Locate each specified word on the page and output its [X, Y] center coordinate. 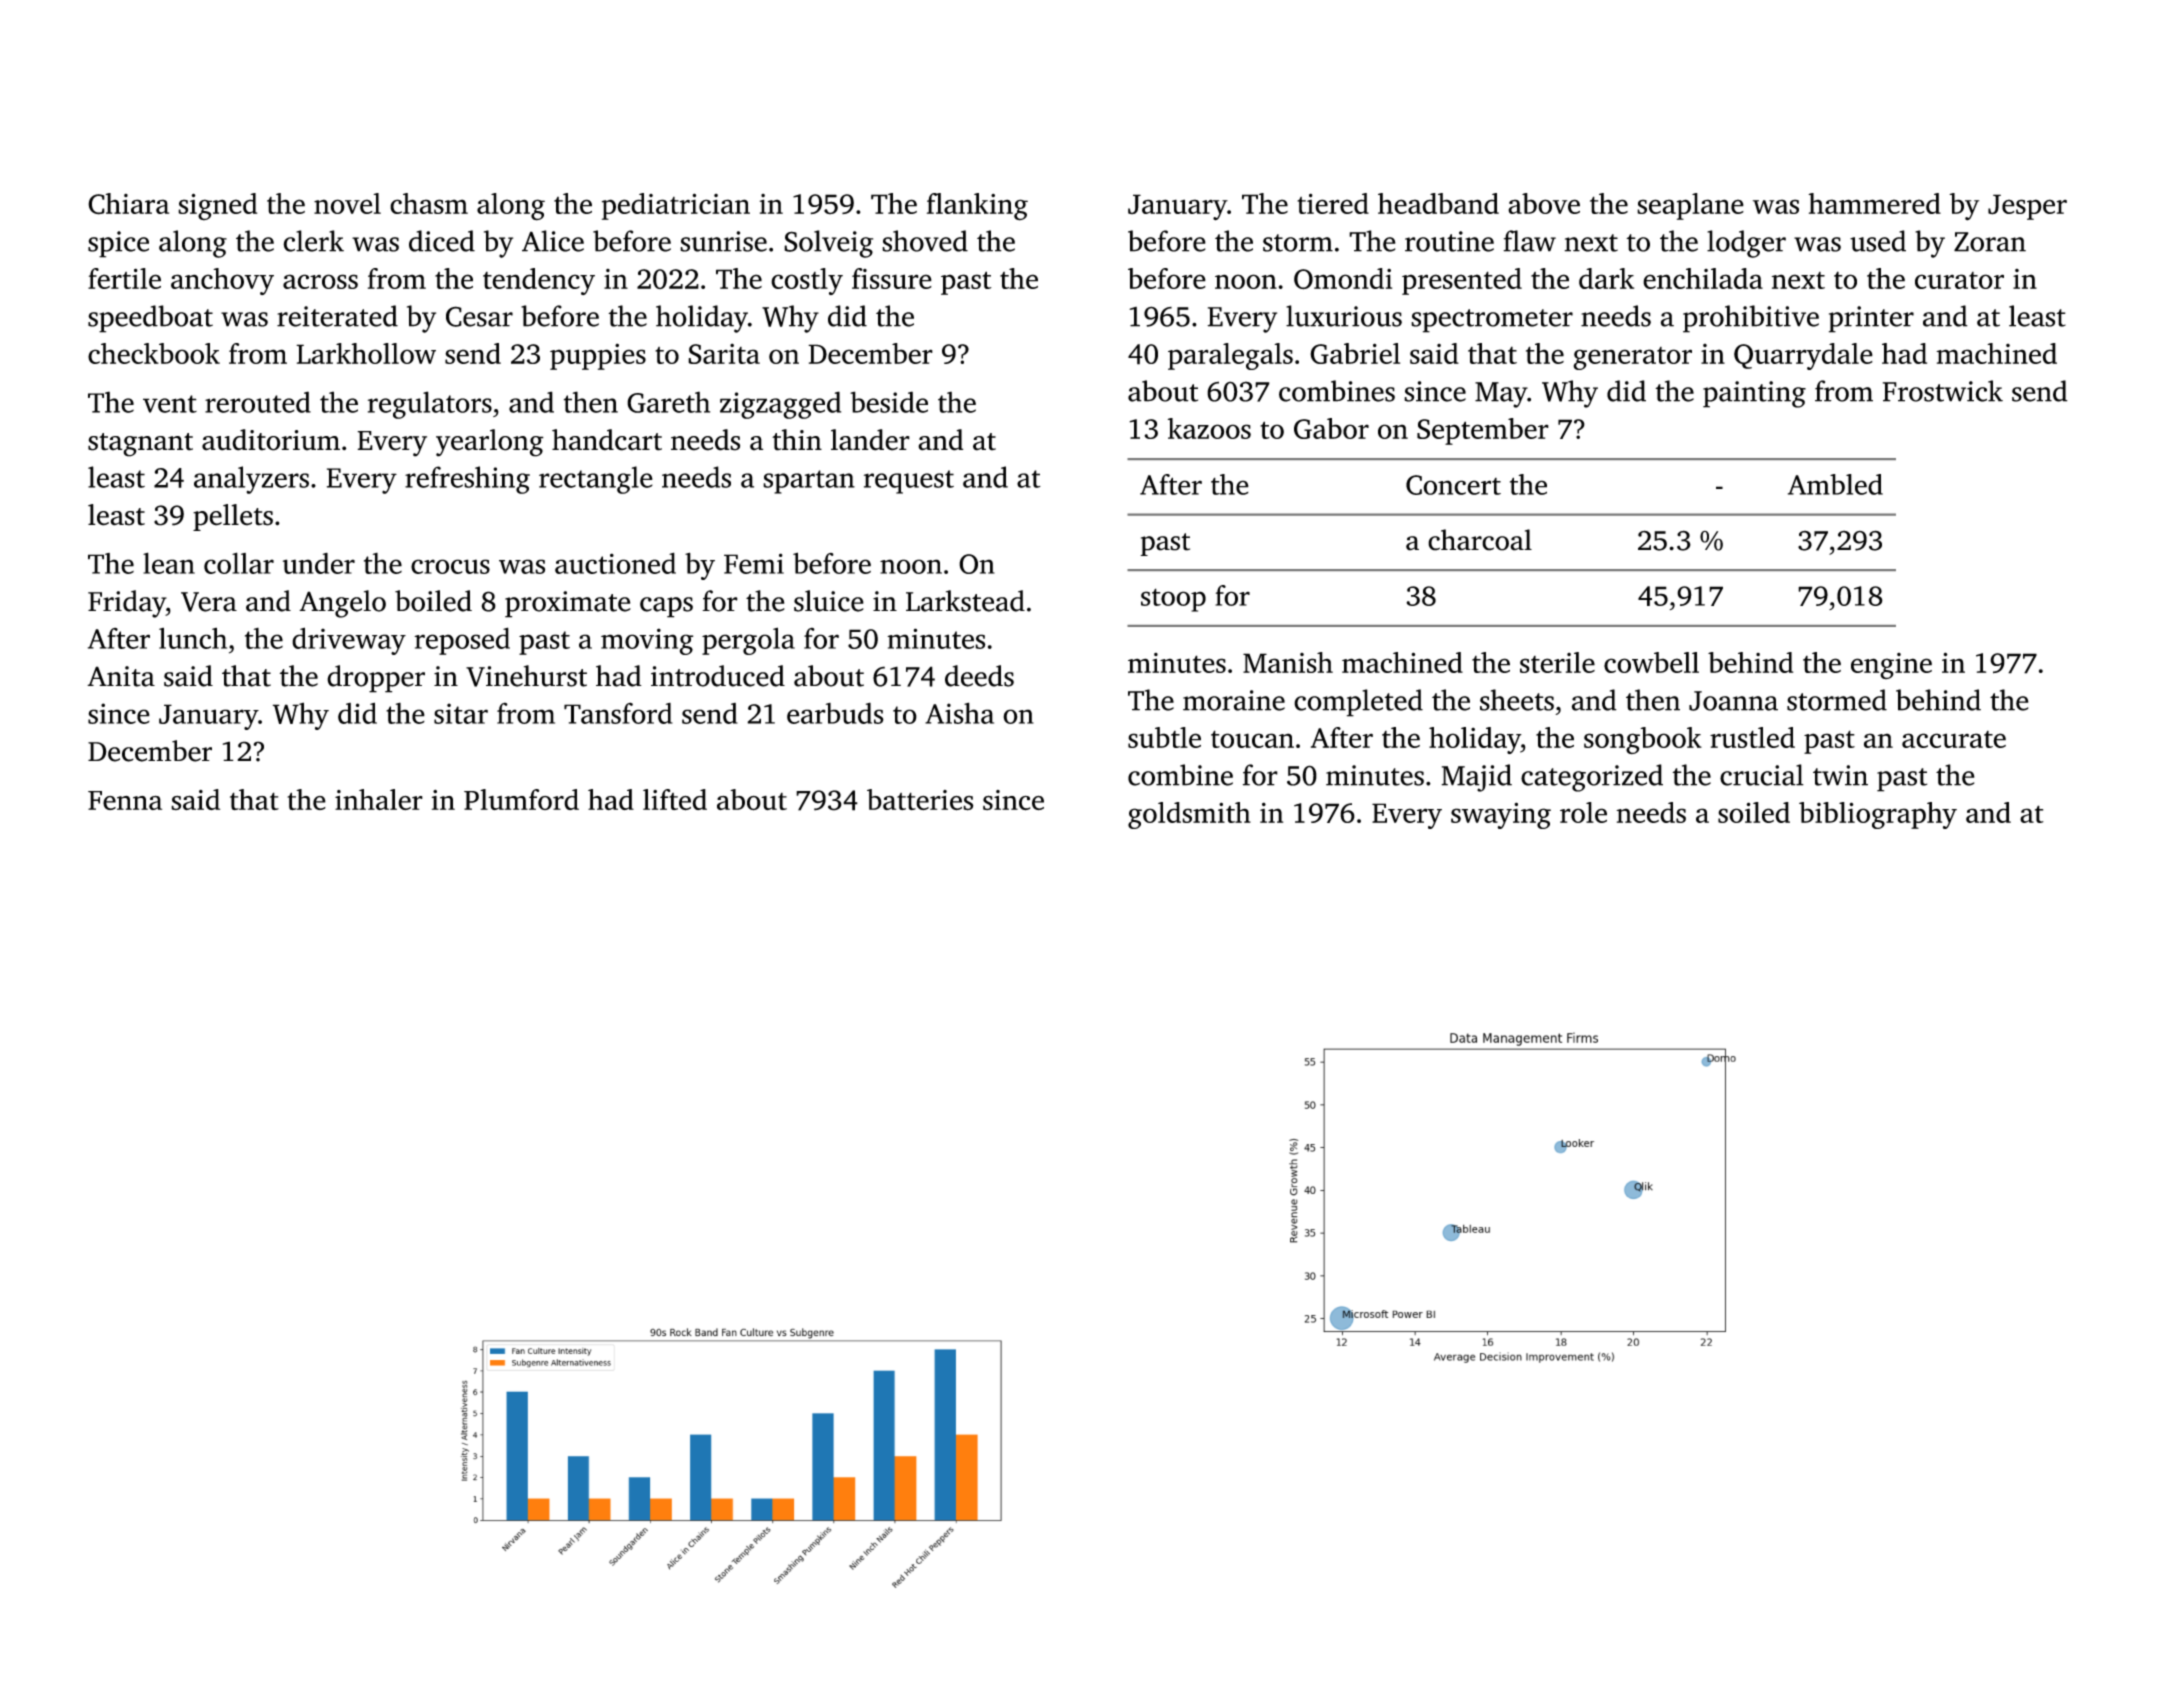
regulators [430, 405]
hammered [1874, 203]
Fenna [125, 800]
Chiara [128, 204]
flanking [977, 207]
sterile [1557, 662]
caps [666, 607]
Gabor [1331, 428]
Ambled [1835, 484]
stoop [1173, 600]
